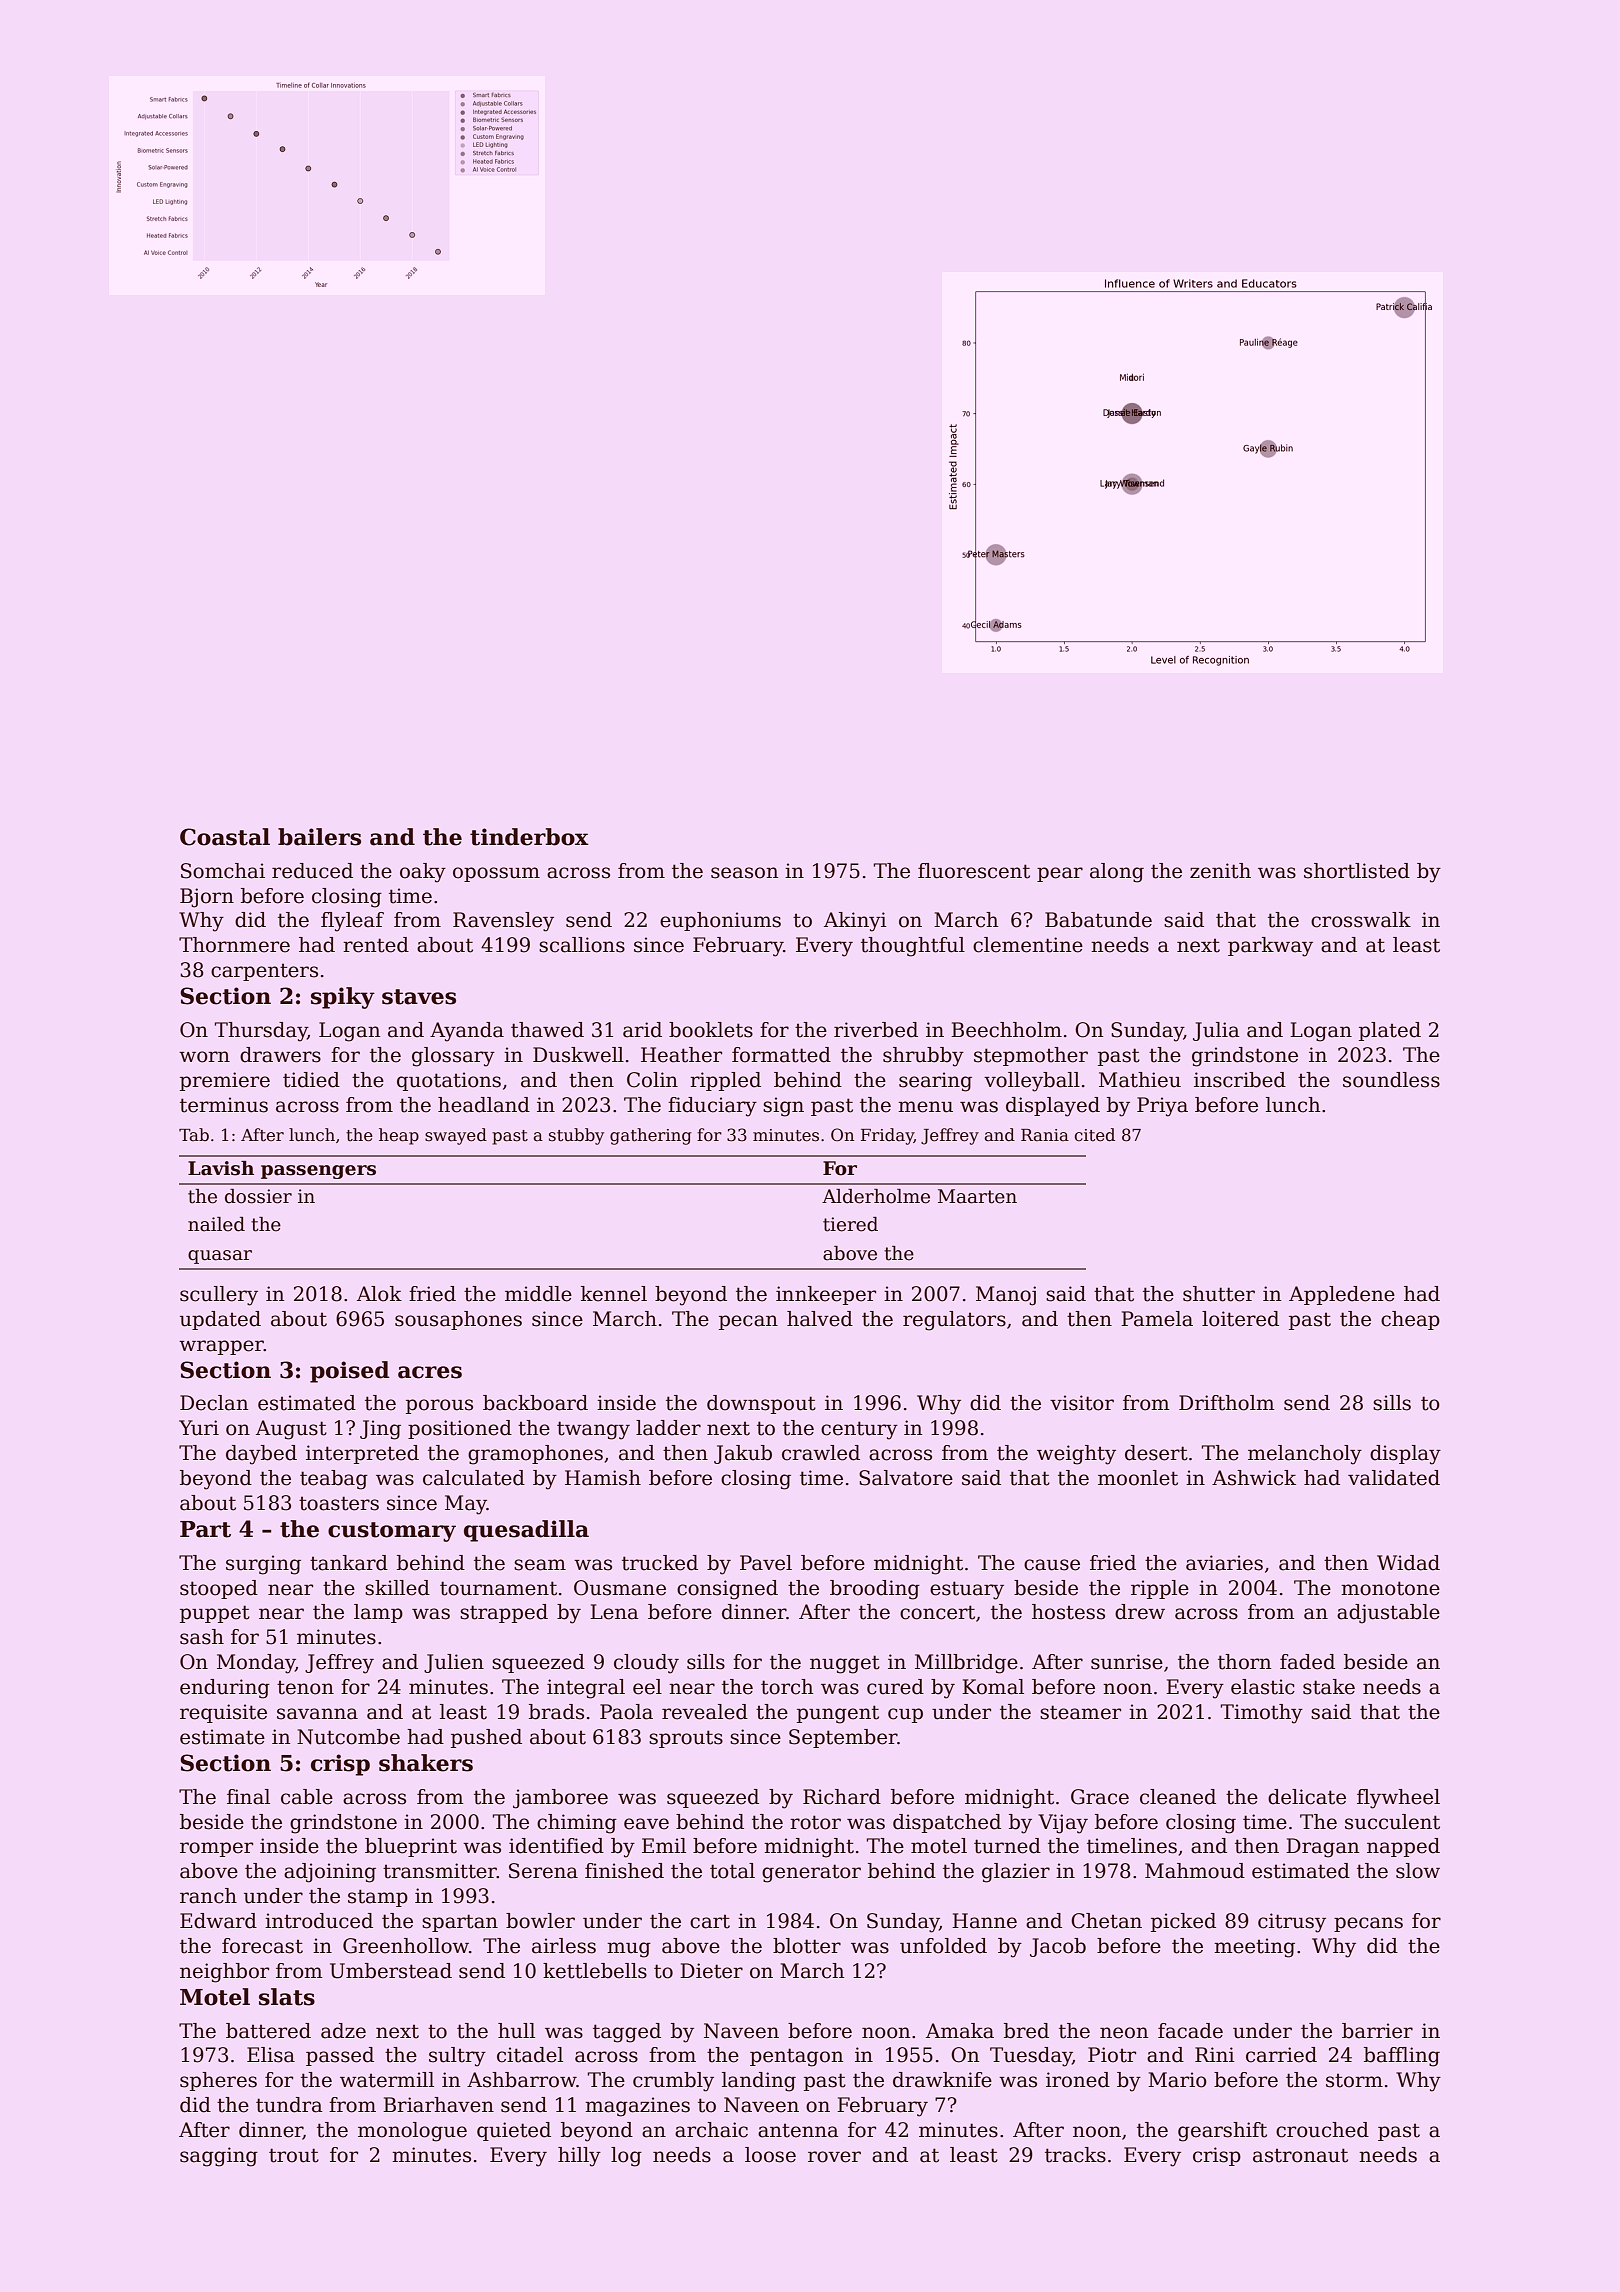 The width and height of the screenshot is (1620, 2292). Describe the element at coordinates (261, 1455) in the screenshot. I see `daybed` at that location.
